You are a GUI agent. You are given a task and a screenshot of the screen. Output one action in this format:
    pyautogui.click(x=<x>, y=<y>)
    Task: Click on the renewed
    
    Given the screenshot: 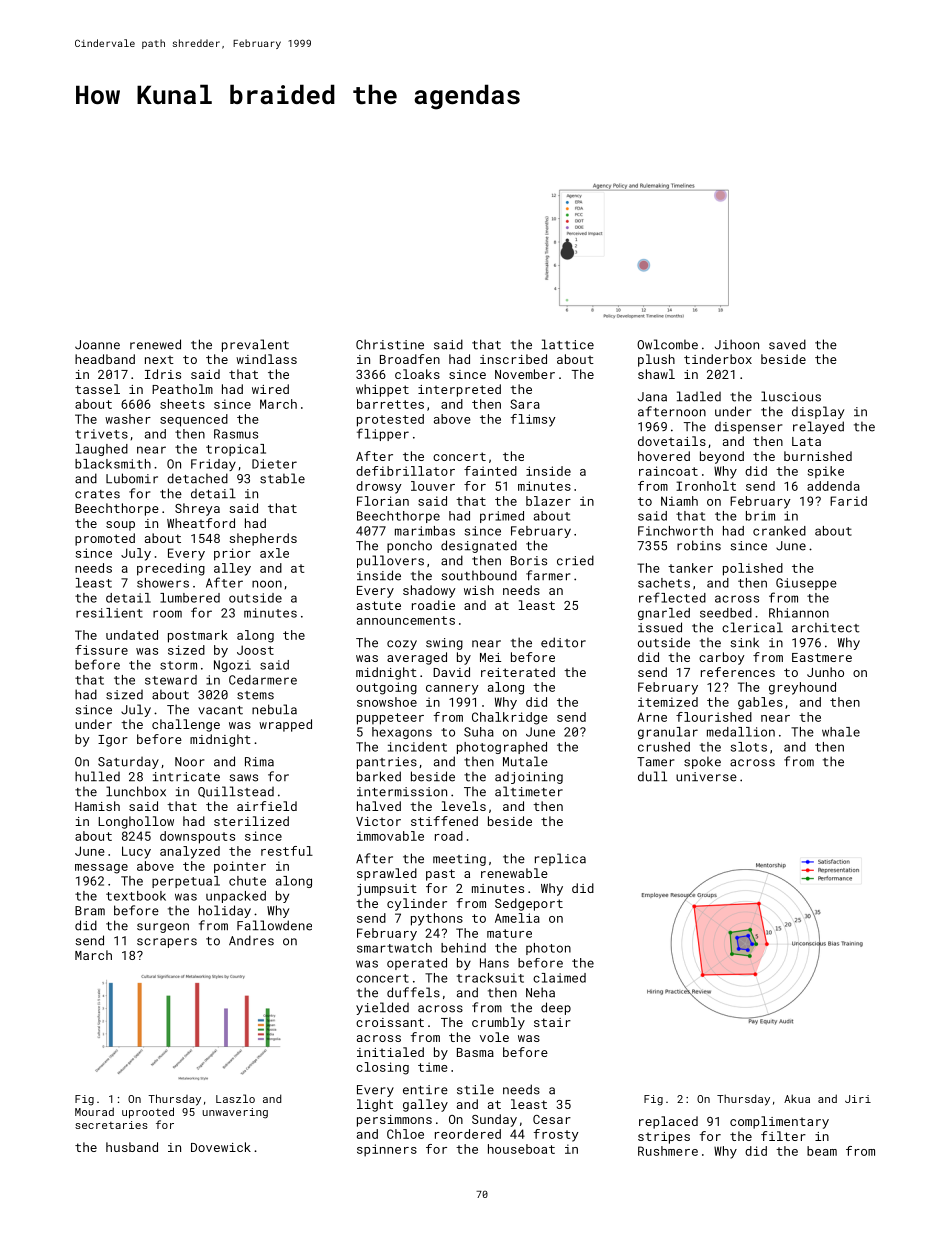 What is the action you would take?
    pyautogui.click(x=155, y=344)
